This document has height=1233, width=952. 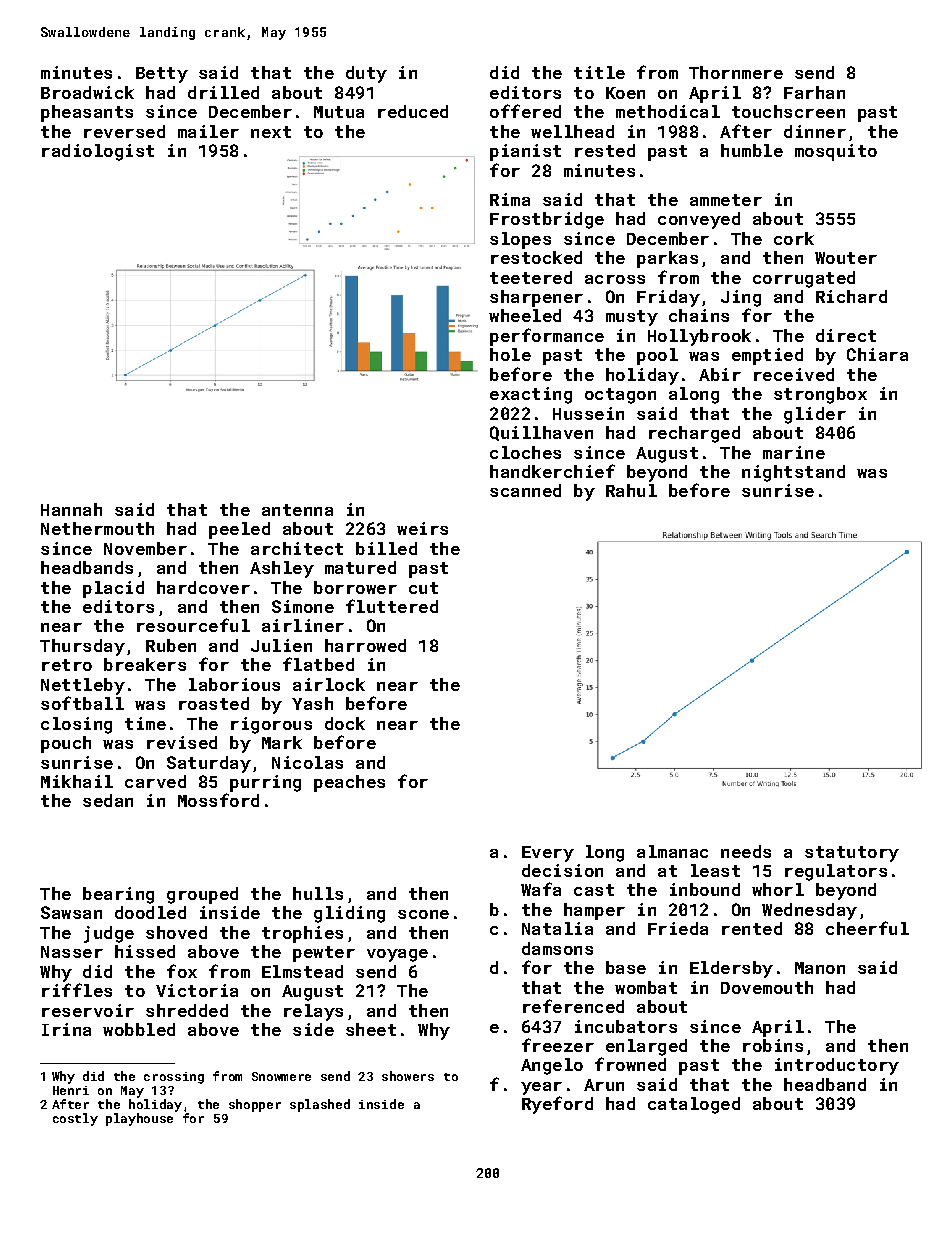 I want to click on Thornmere, so click(x=736, y=72).
